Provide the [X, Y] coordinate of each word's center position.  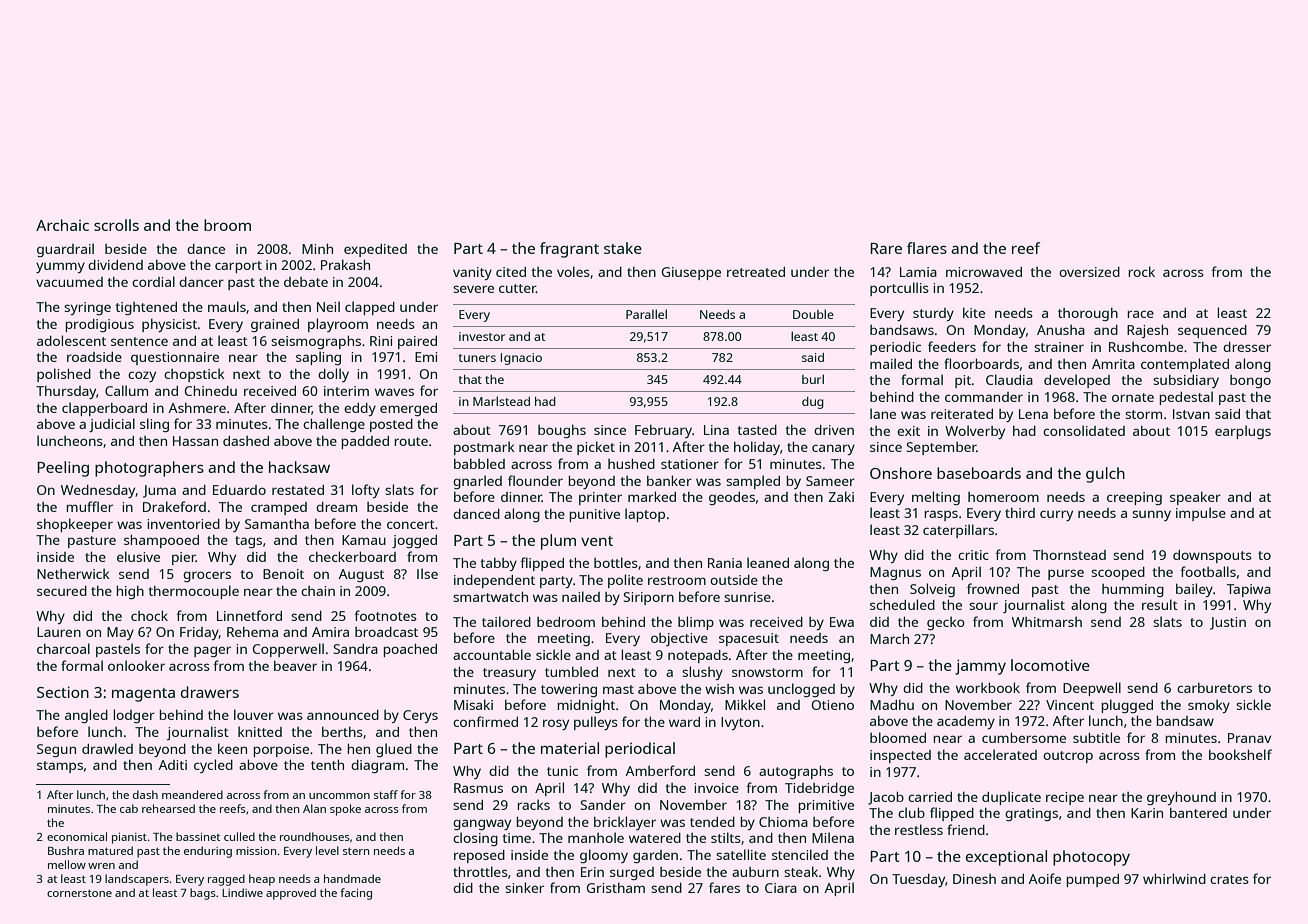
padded [365, 442]
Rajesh [1147, 331]
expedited [375, 250]
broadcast [386, 632]
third [1020, 513]
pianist [129, 838]
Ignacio [521, 359]
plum [558, 542]
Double [813, 314]
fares [724, 887]
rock [1141, 271]
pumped [1092, 880]
